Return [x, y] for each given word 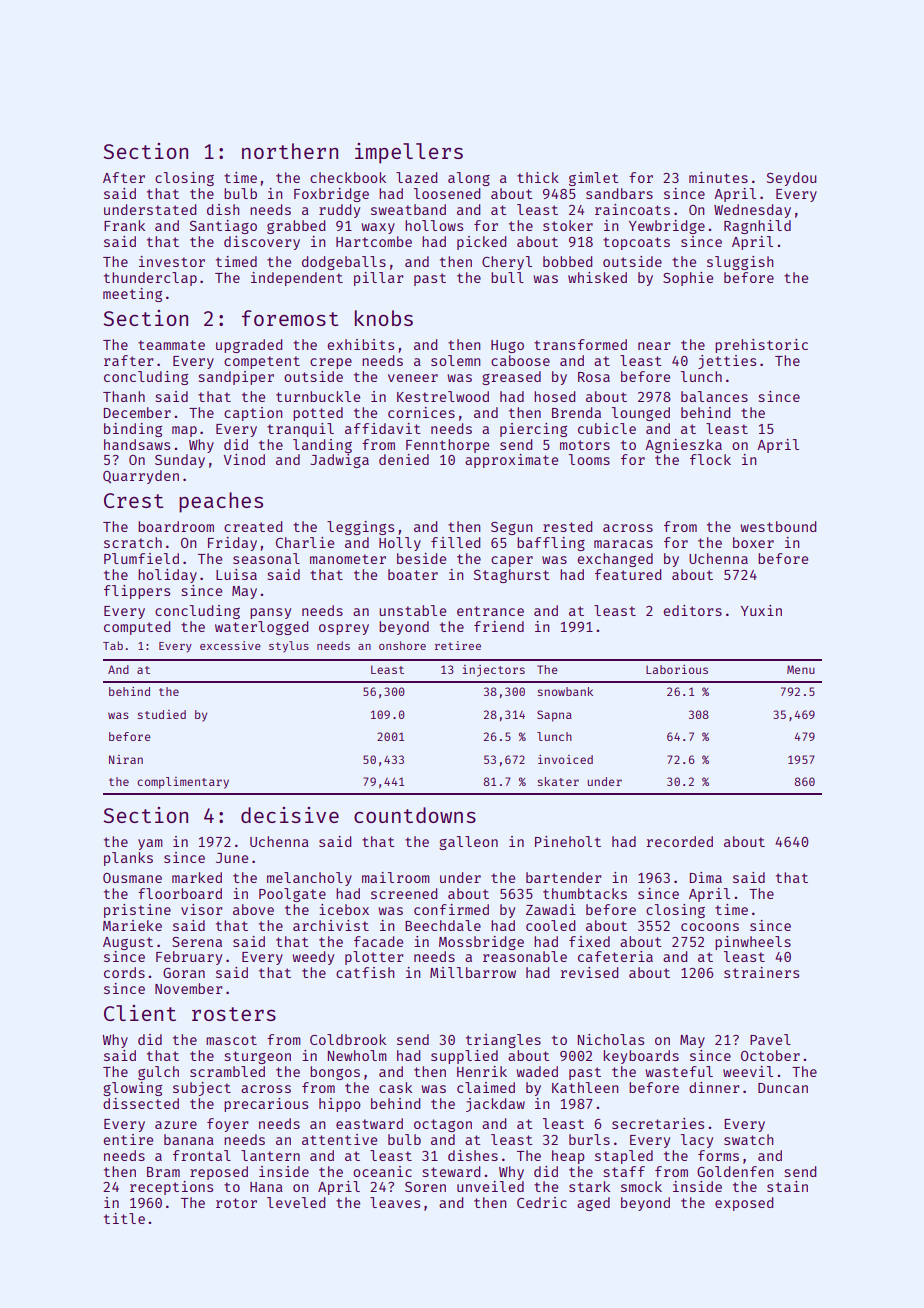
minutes [718, 177]
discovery [262, 243]
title [124, 1218]
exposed [744, 1204]
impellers [409, 153]
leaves [395, 1202]
